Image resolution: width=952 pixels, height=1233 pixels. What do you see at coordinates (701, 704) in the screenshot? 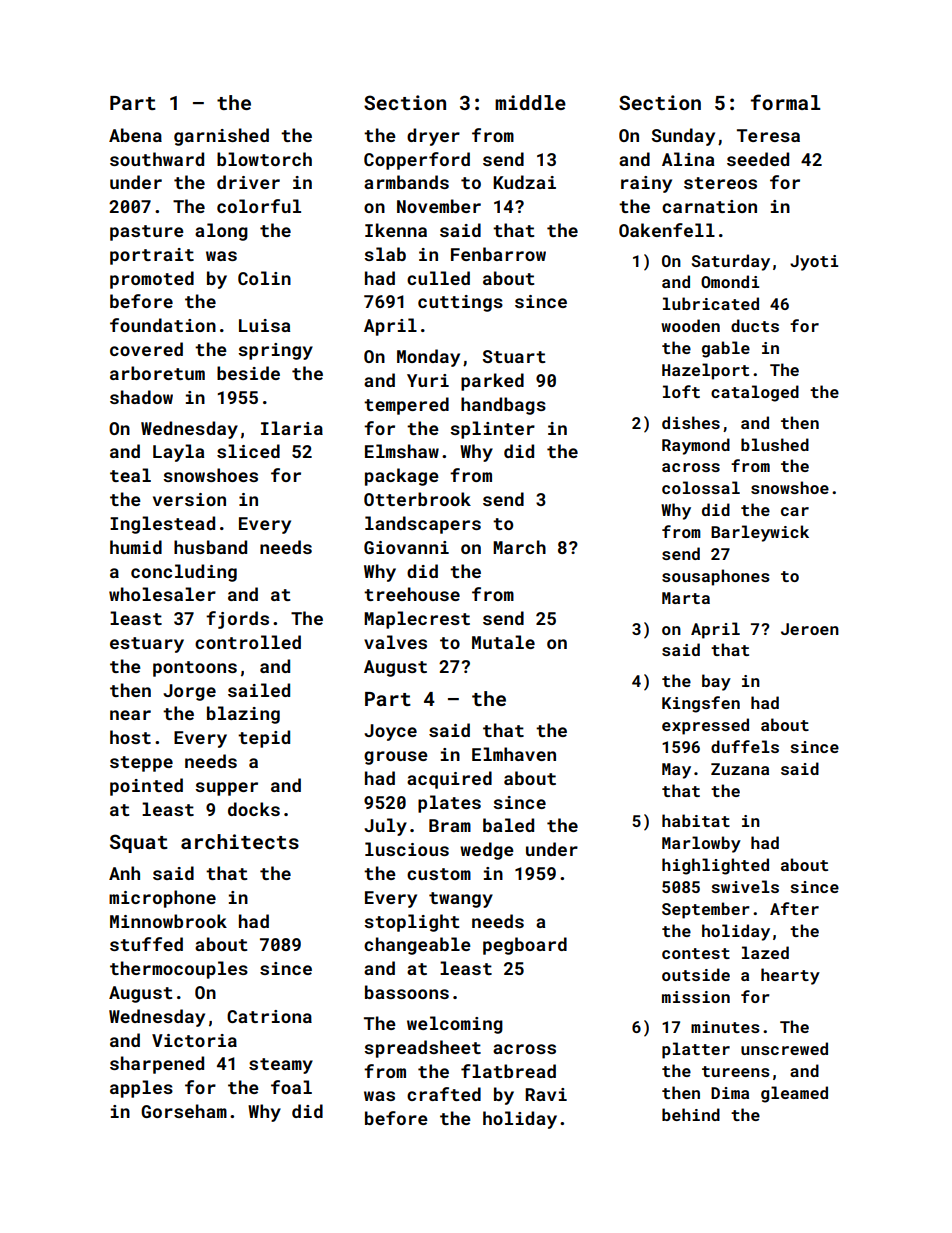
I see `Kingsfen` at bounding box center [701, 704].
